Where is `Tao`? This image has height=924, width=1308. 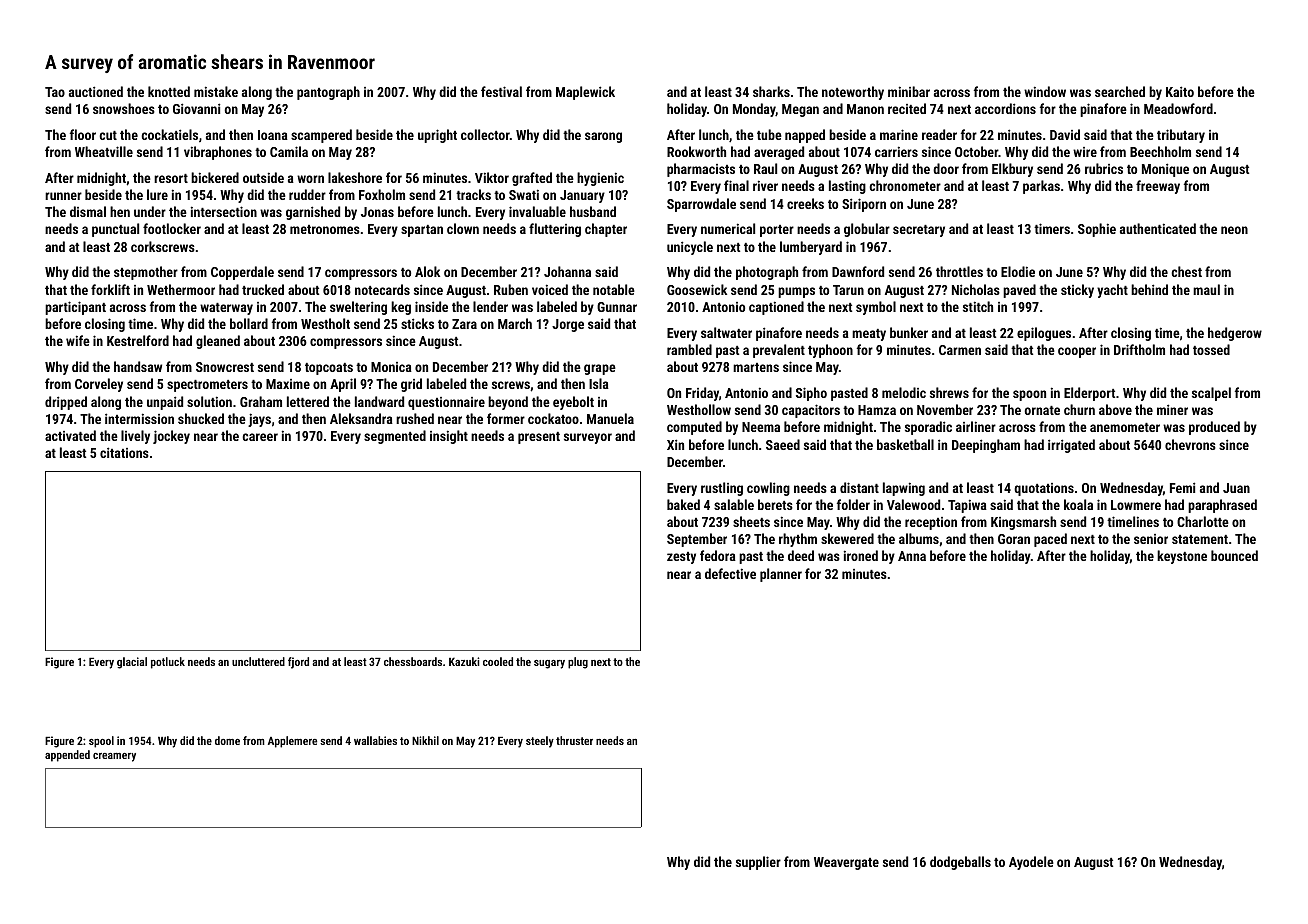
Tao is located at coordinates (55, 92).
